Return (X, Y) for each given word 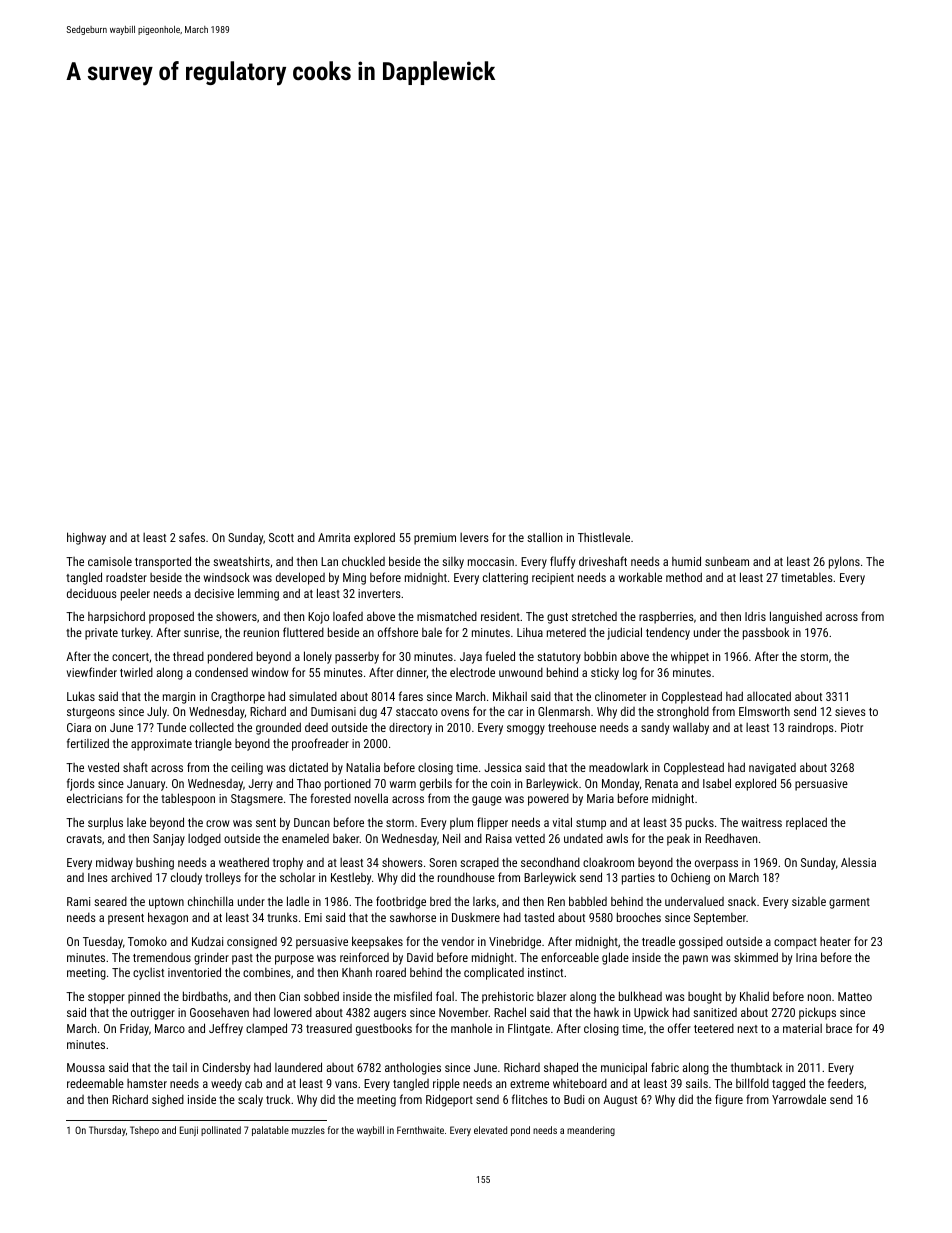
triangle (213, 744)
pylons (844, 562)
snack (742, 901)
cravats (84, 839)
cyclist (148, 974)
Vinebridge (515, 942)
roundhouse (466, 877)
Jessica (502, 767)
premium (435, 539)
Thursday (107, 1131)
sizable (809, 901)
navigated (772, 769)
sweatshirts (241, 561)
